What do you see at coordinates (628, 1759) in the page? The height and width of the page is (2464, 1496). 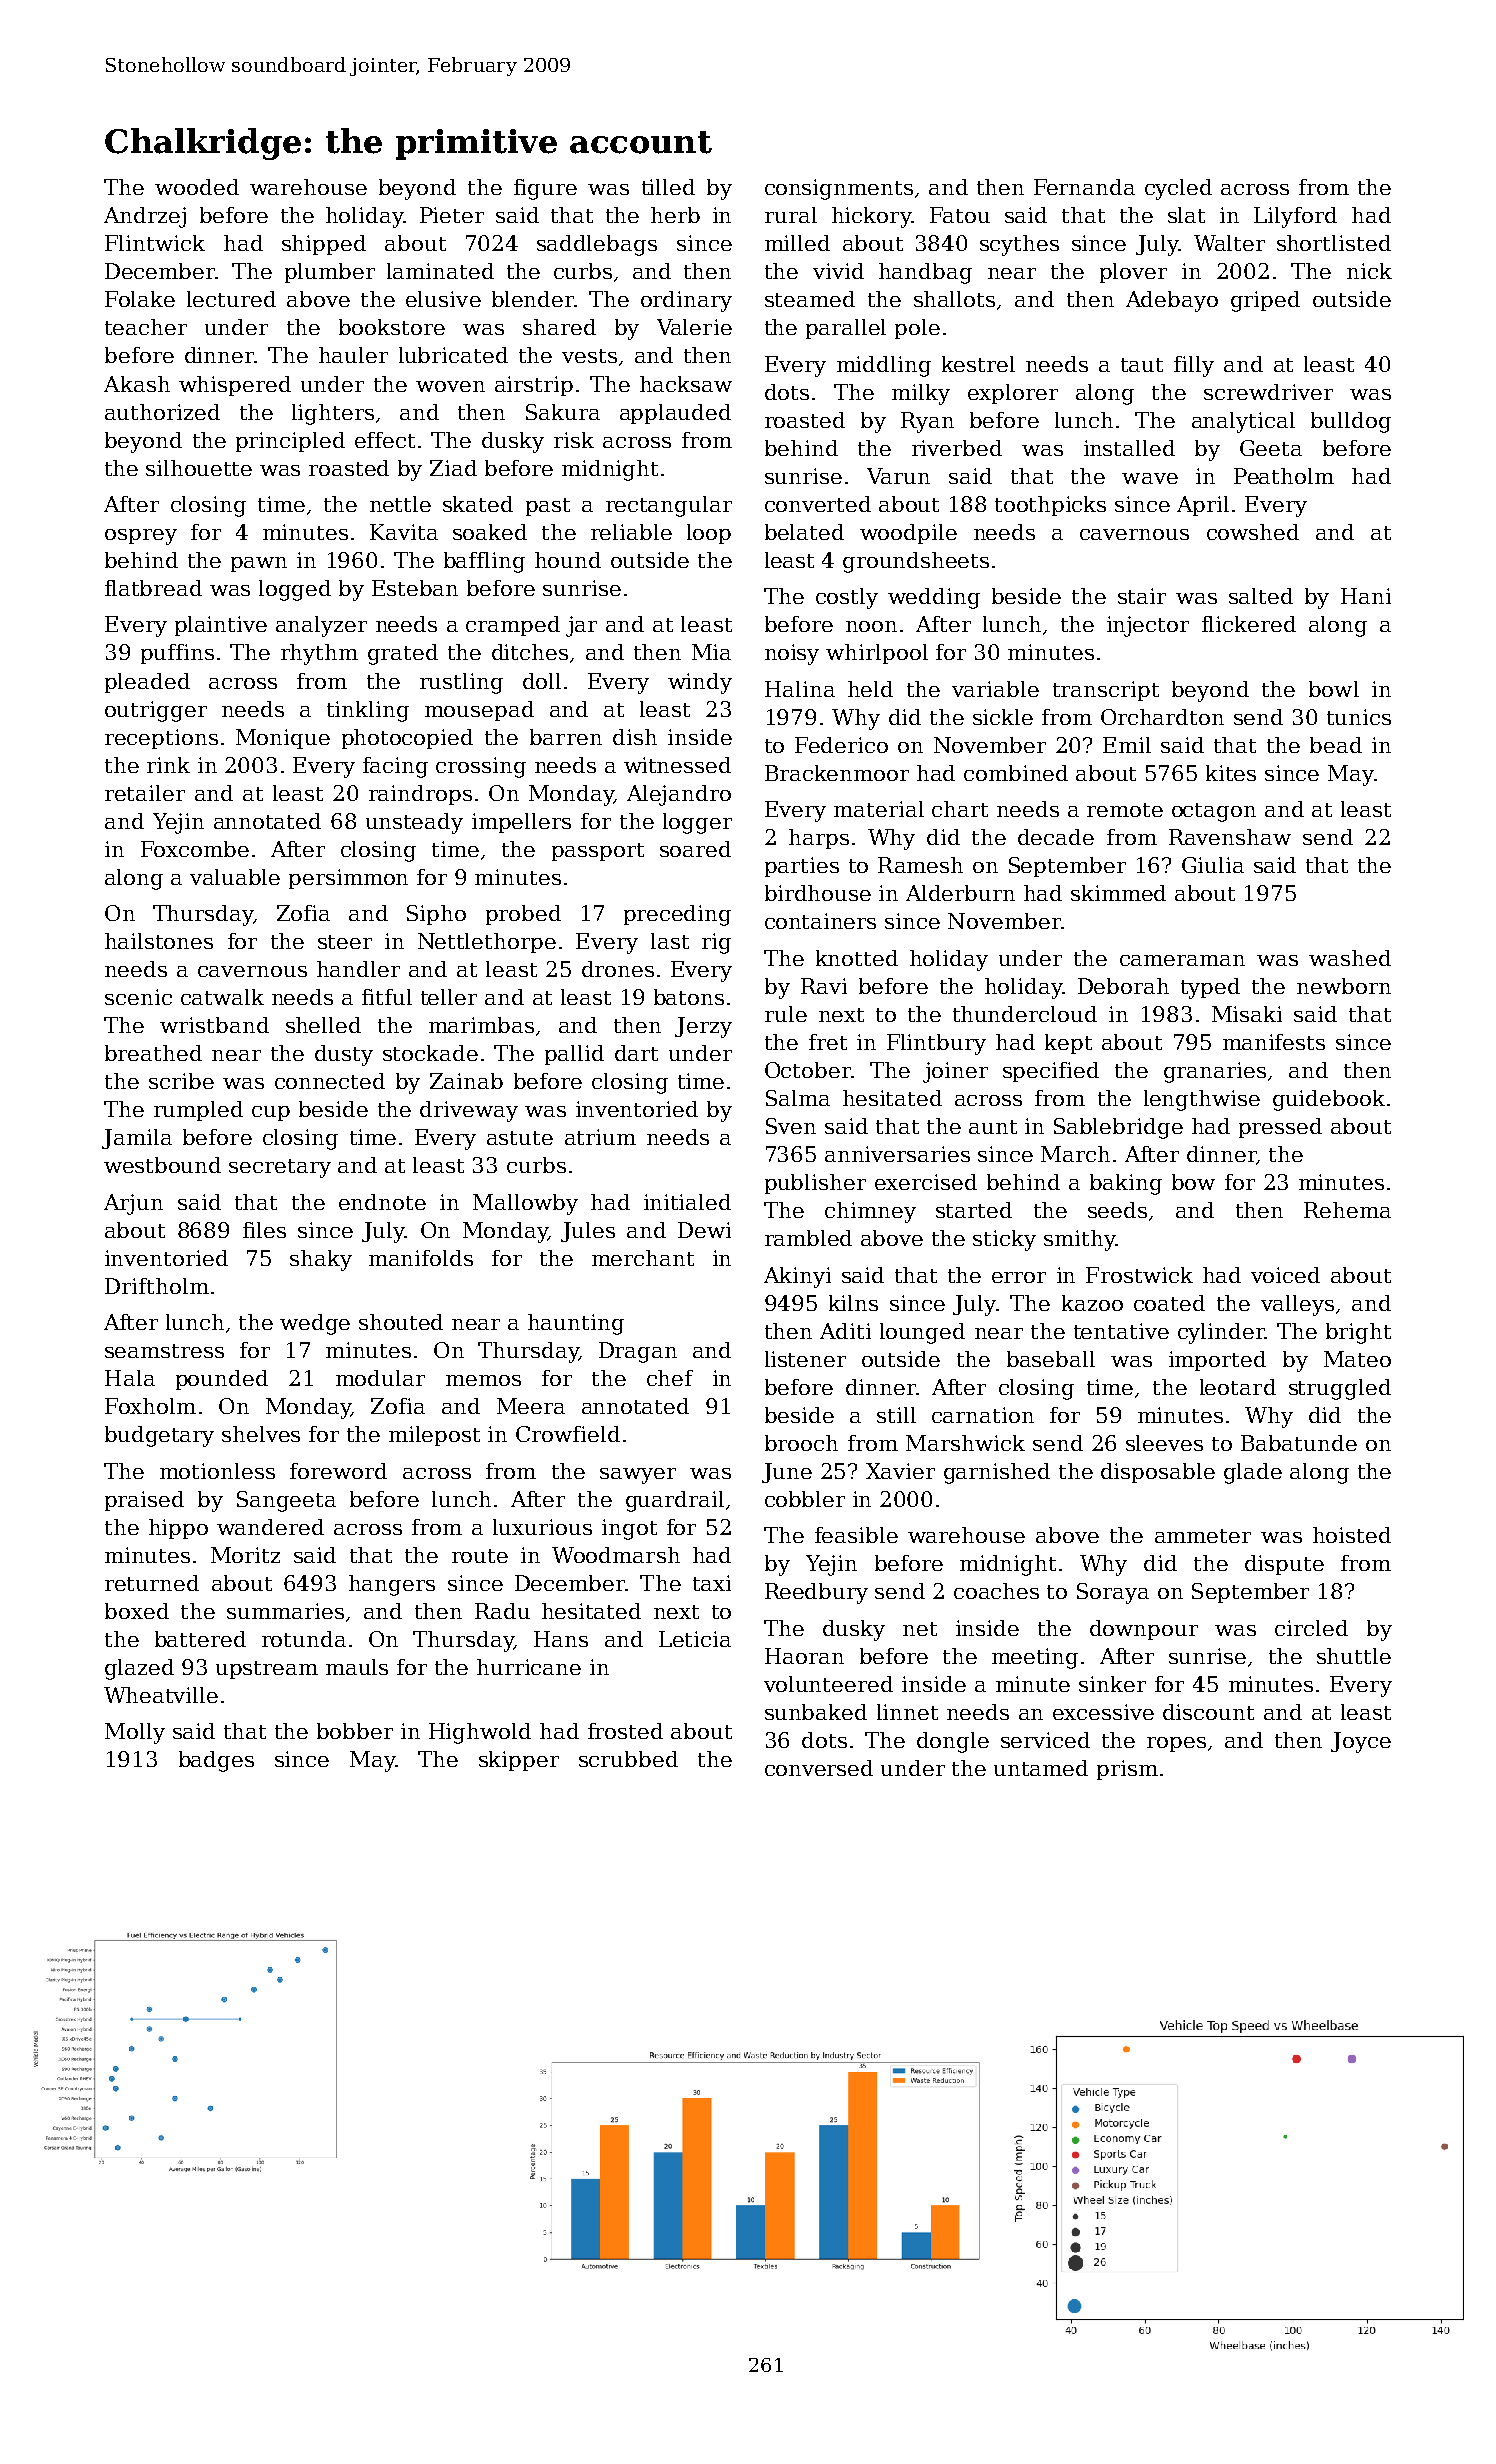 I see `scrubbed` at bounding box center [628, 1759].
